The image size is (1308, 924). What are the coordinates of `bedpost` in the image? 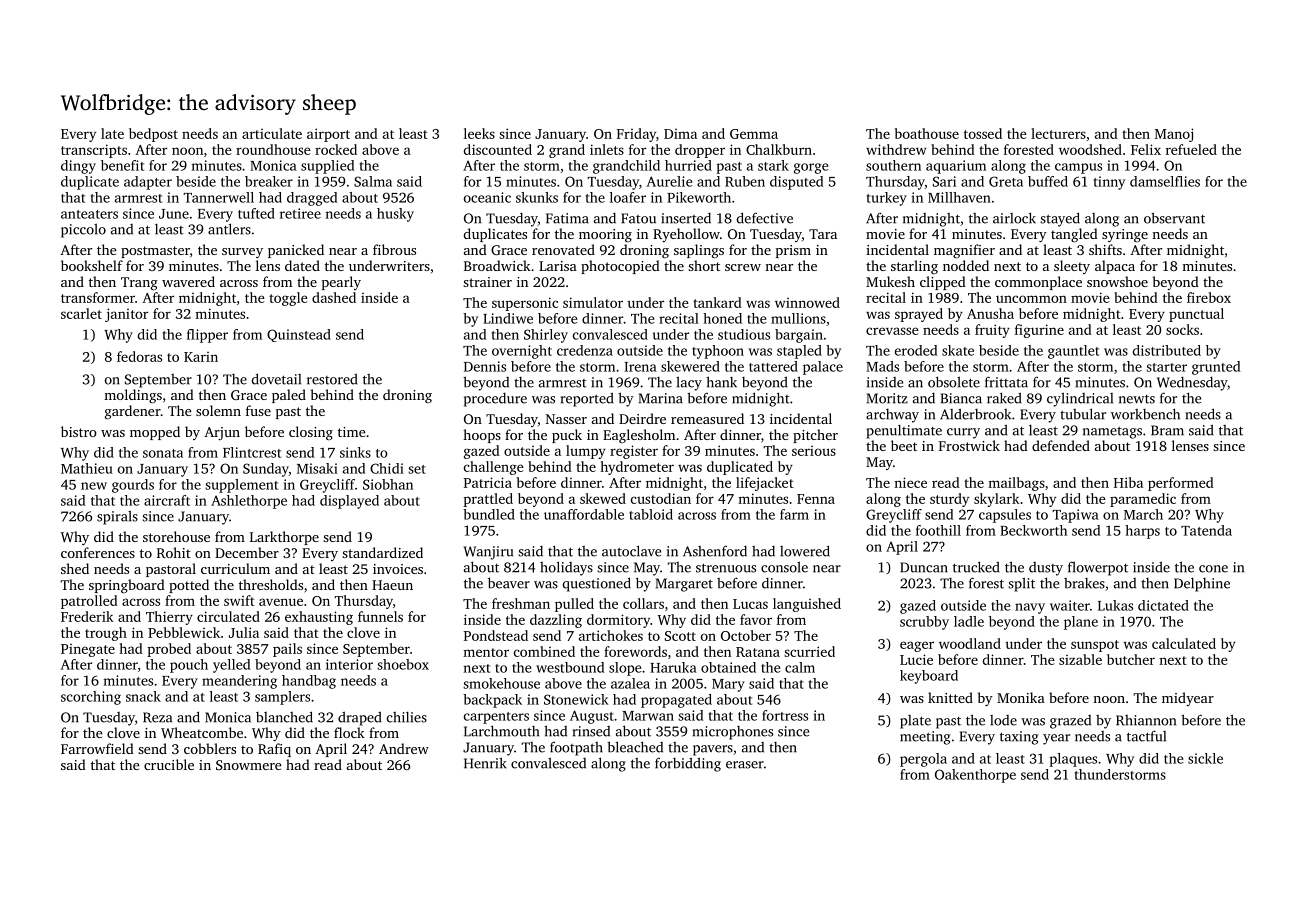 It's located at (153, 135).
